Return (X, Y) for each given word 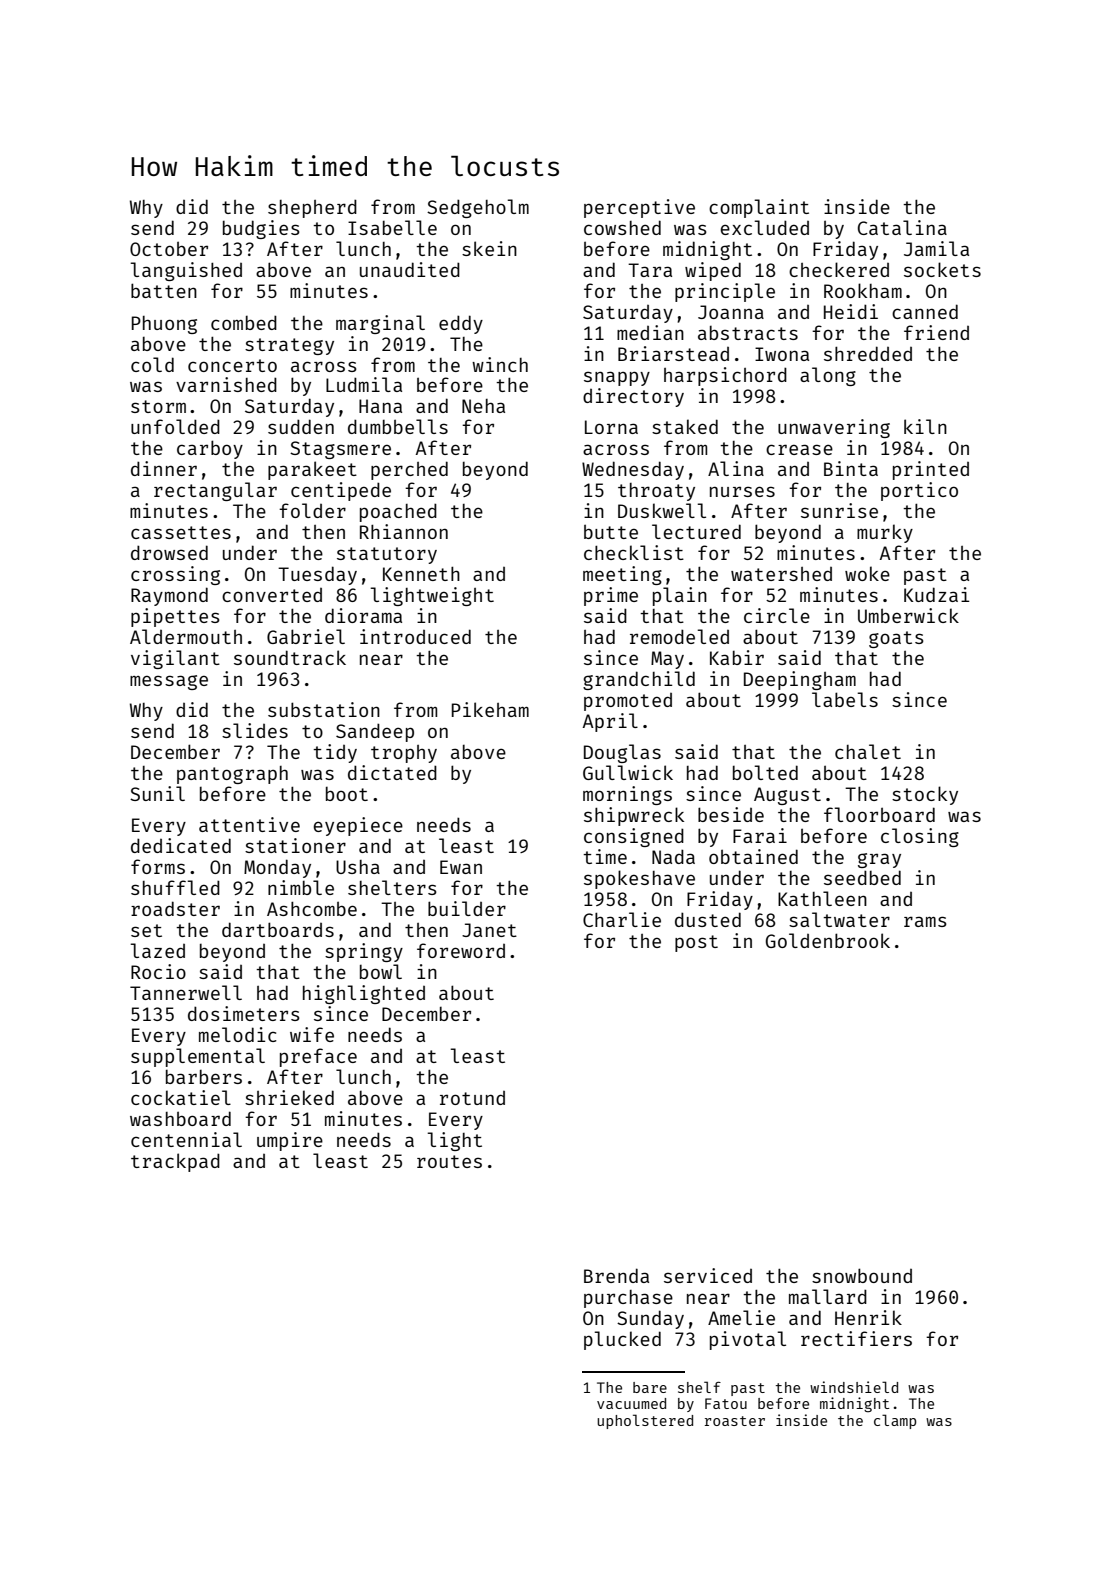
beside (731, 814)
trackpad (175, 1162)
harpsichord (725, 376)
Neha (483, 406)
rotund (472, 1098)
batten (164, 290)
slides (255, 730)
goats (896, 639)
